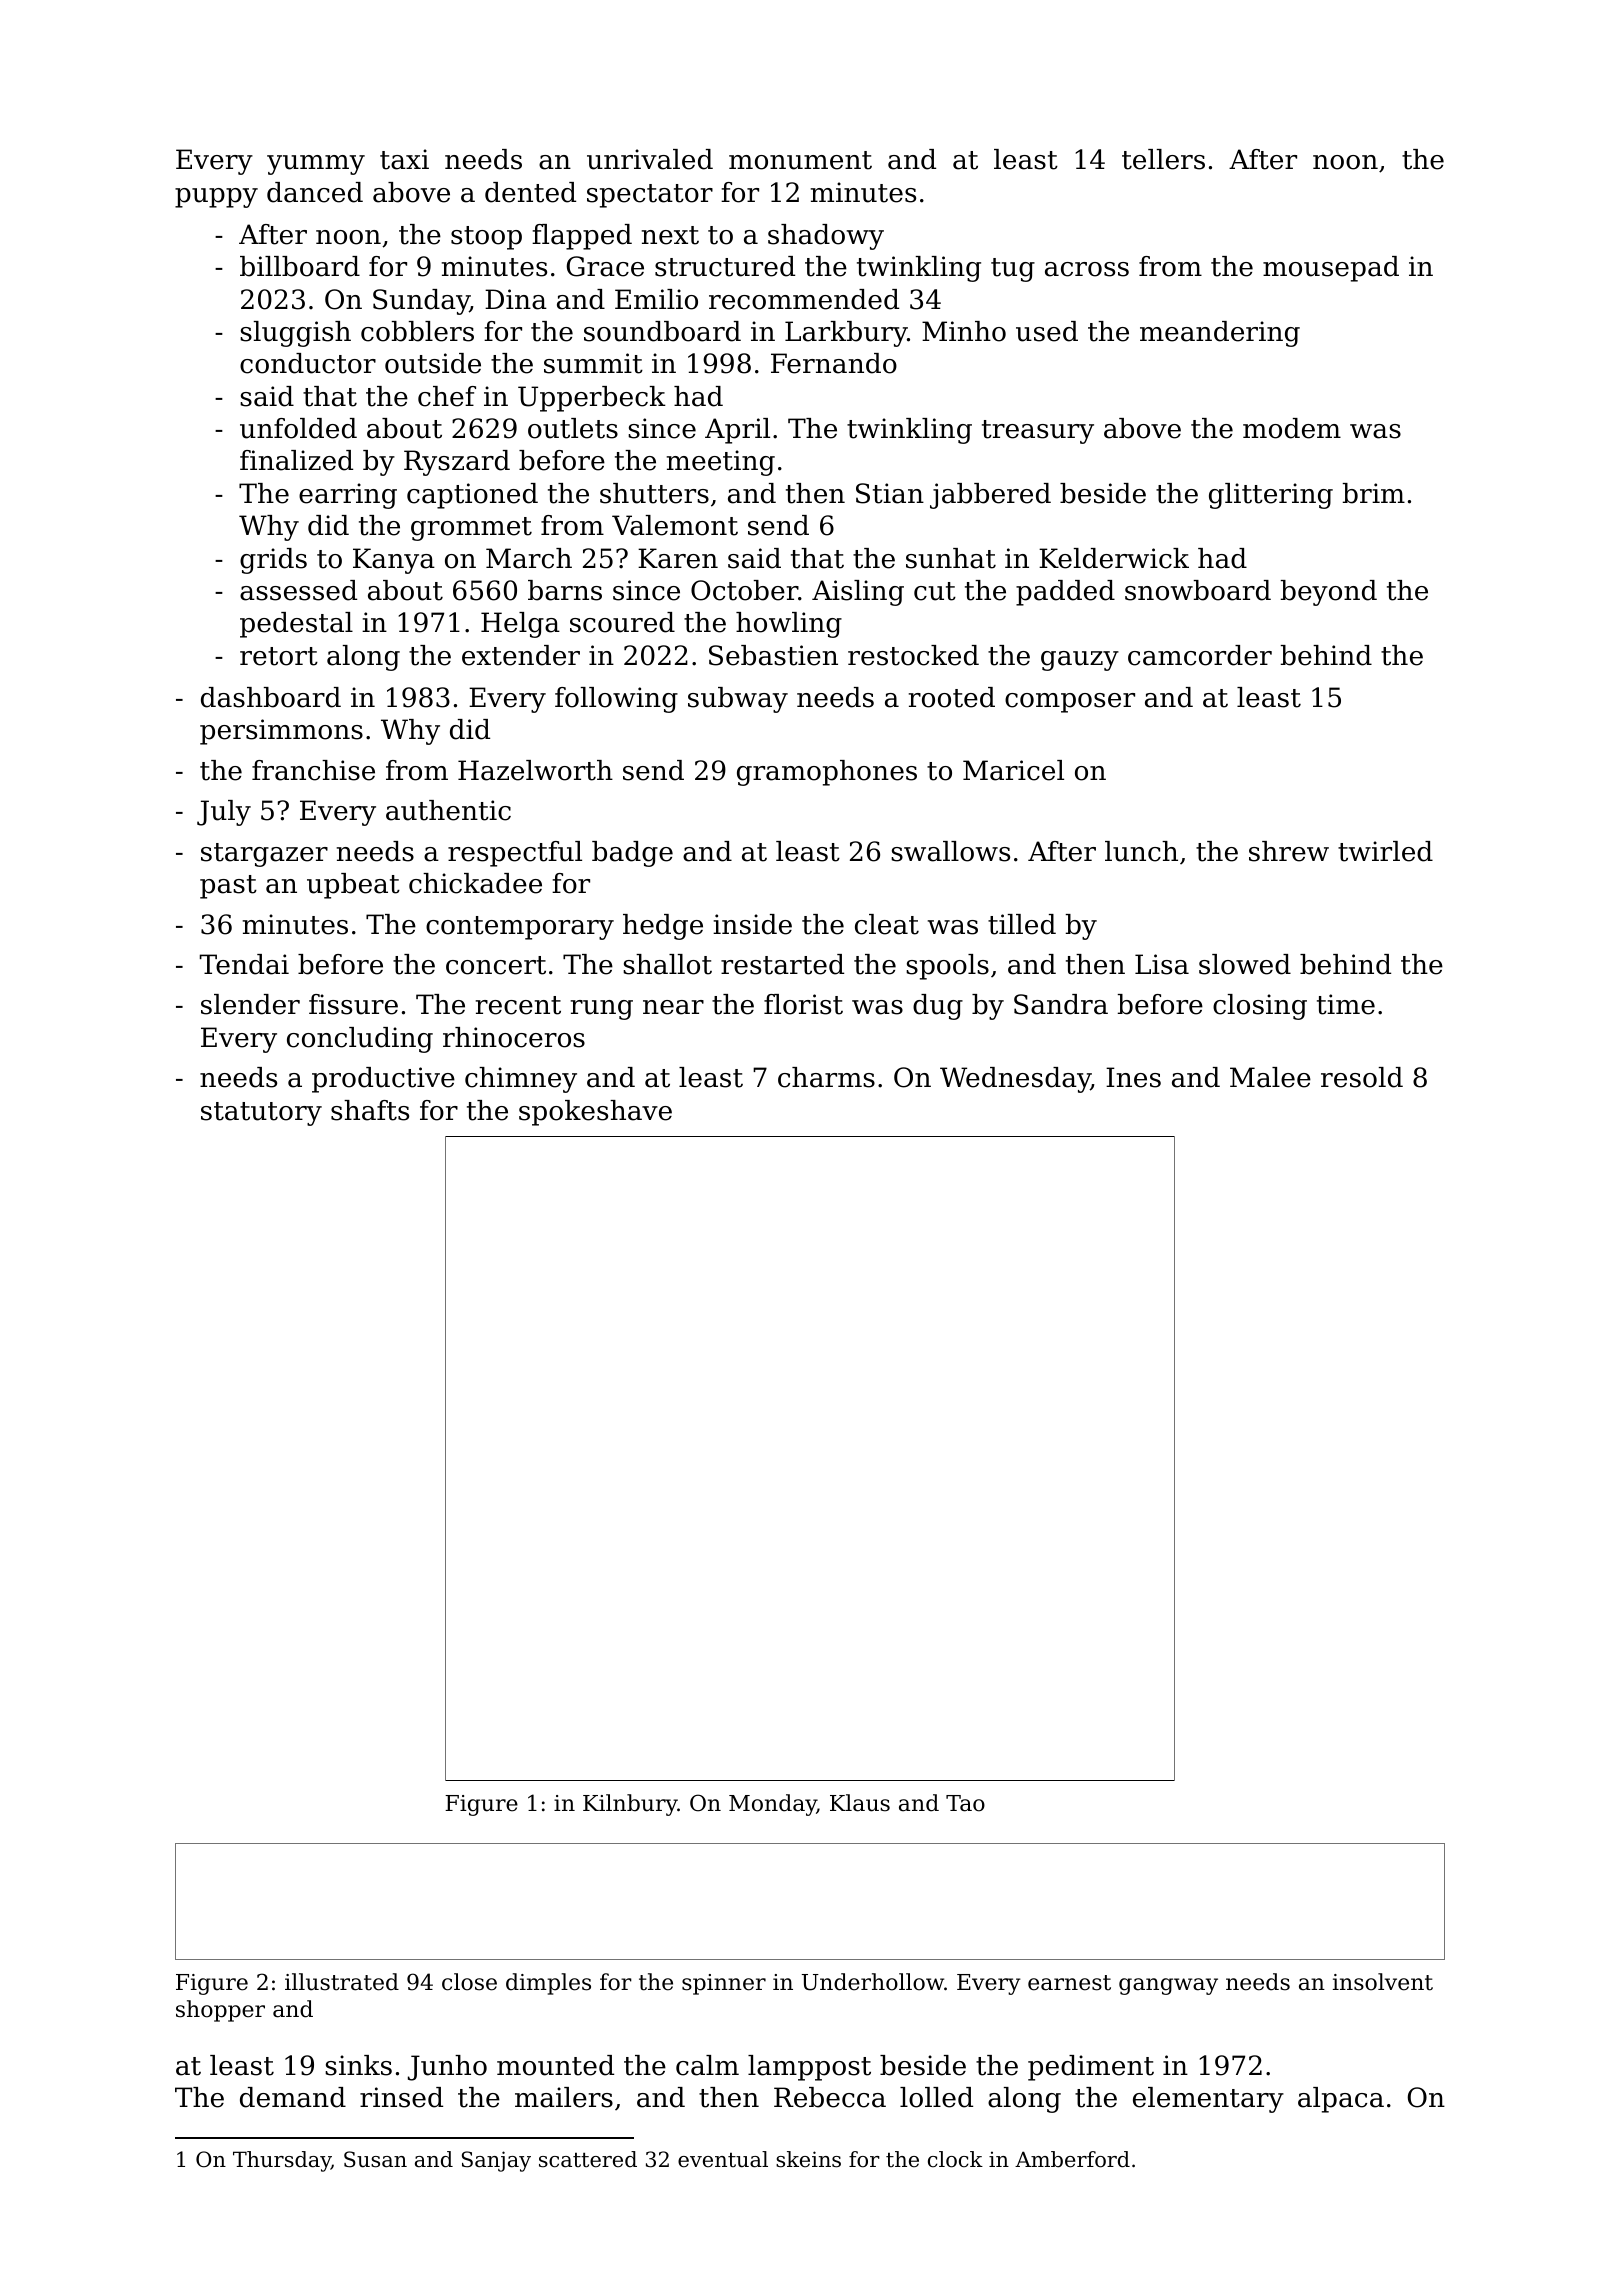 The image size is (1620, 2292). What do you see at coordinates (1362, 1077) in the screenshot?
I see `resold` at bounding box center [1362, 1077].
